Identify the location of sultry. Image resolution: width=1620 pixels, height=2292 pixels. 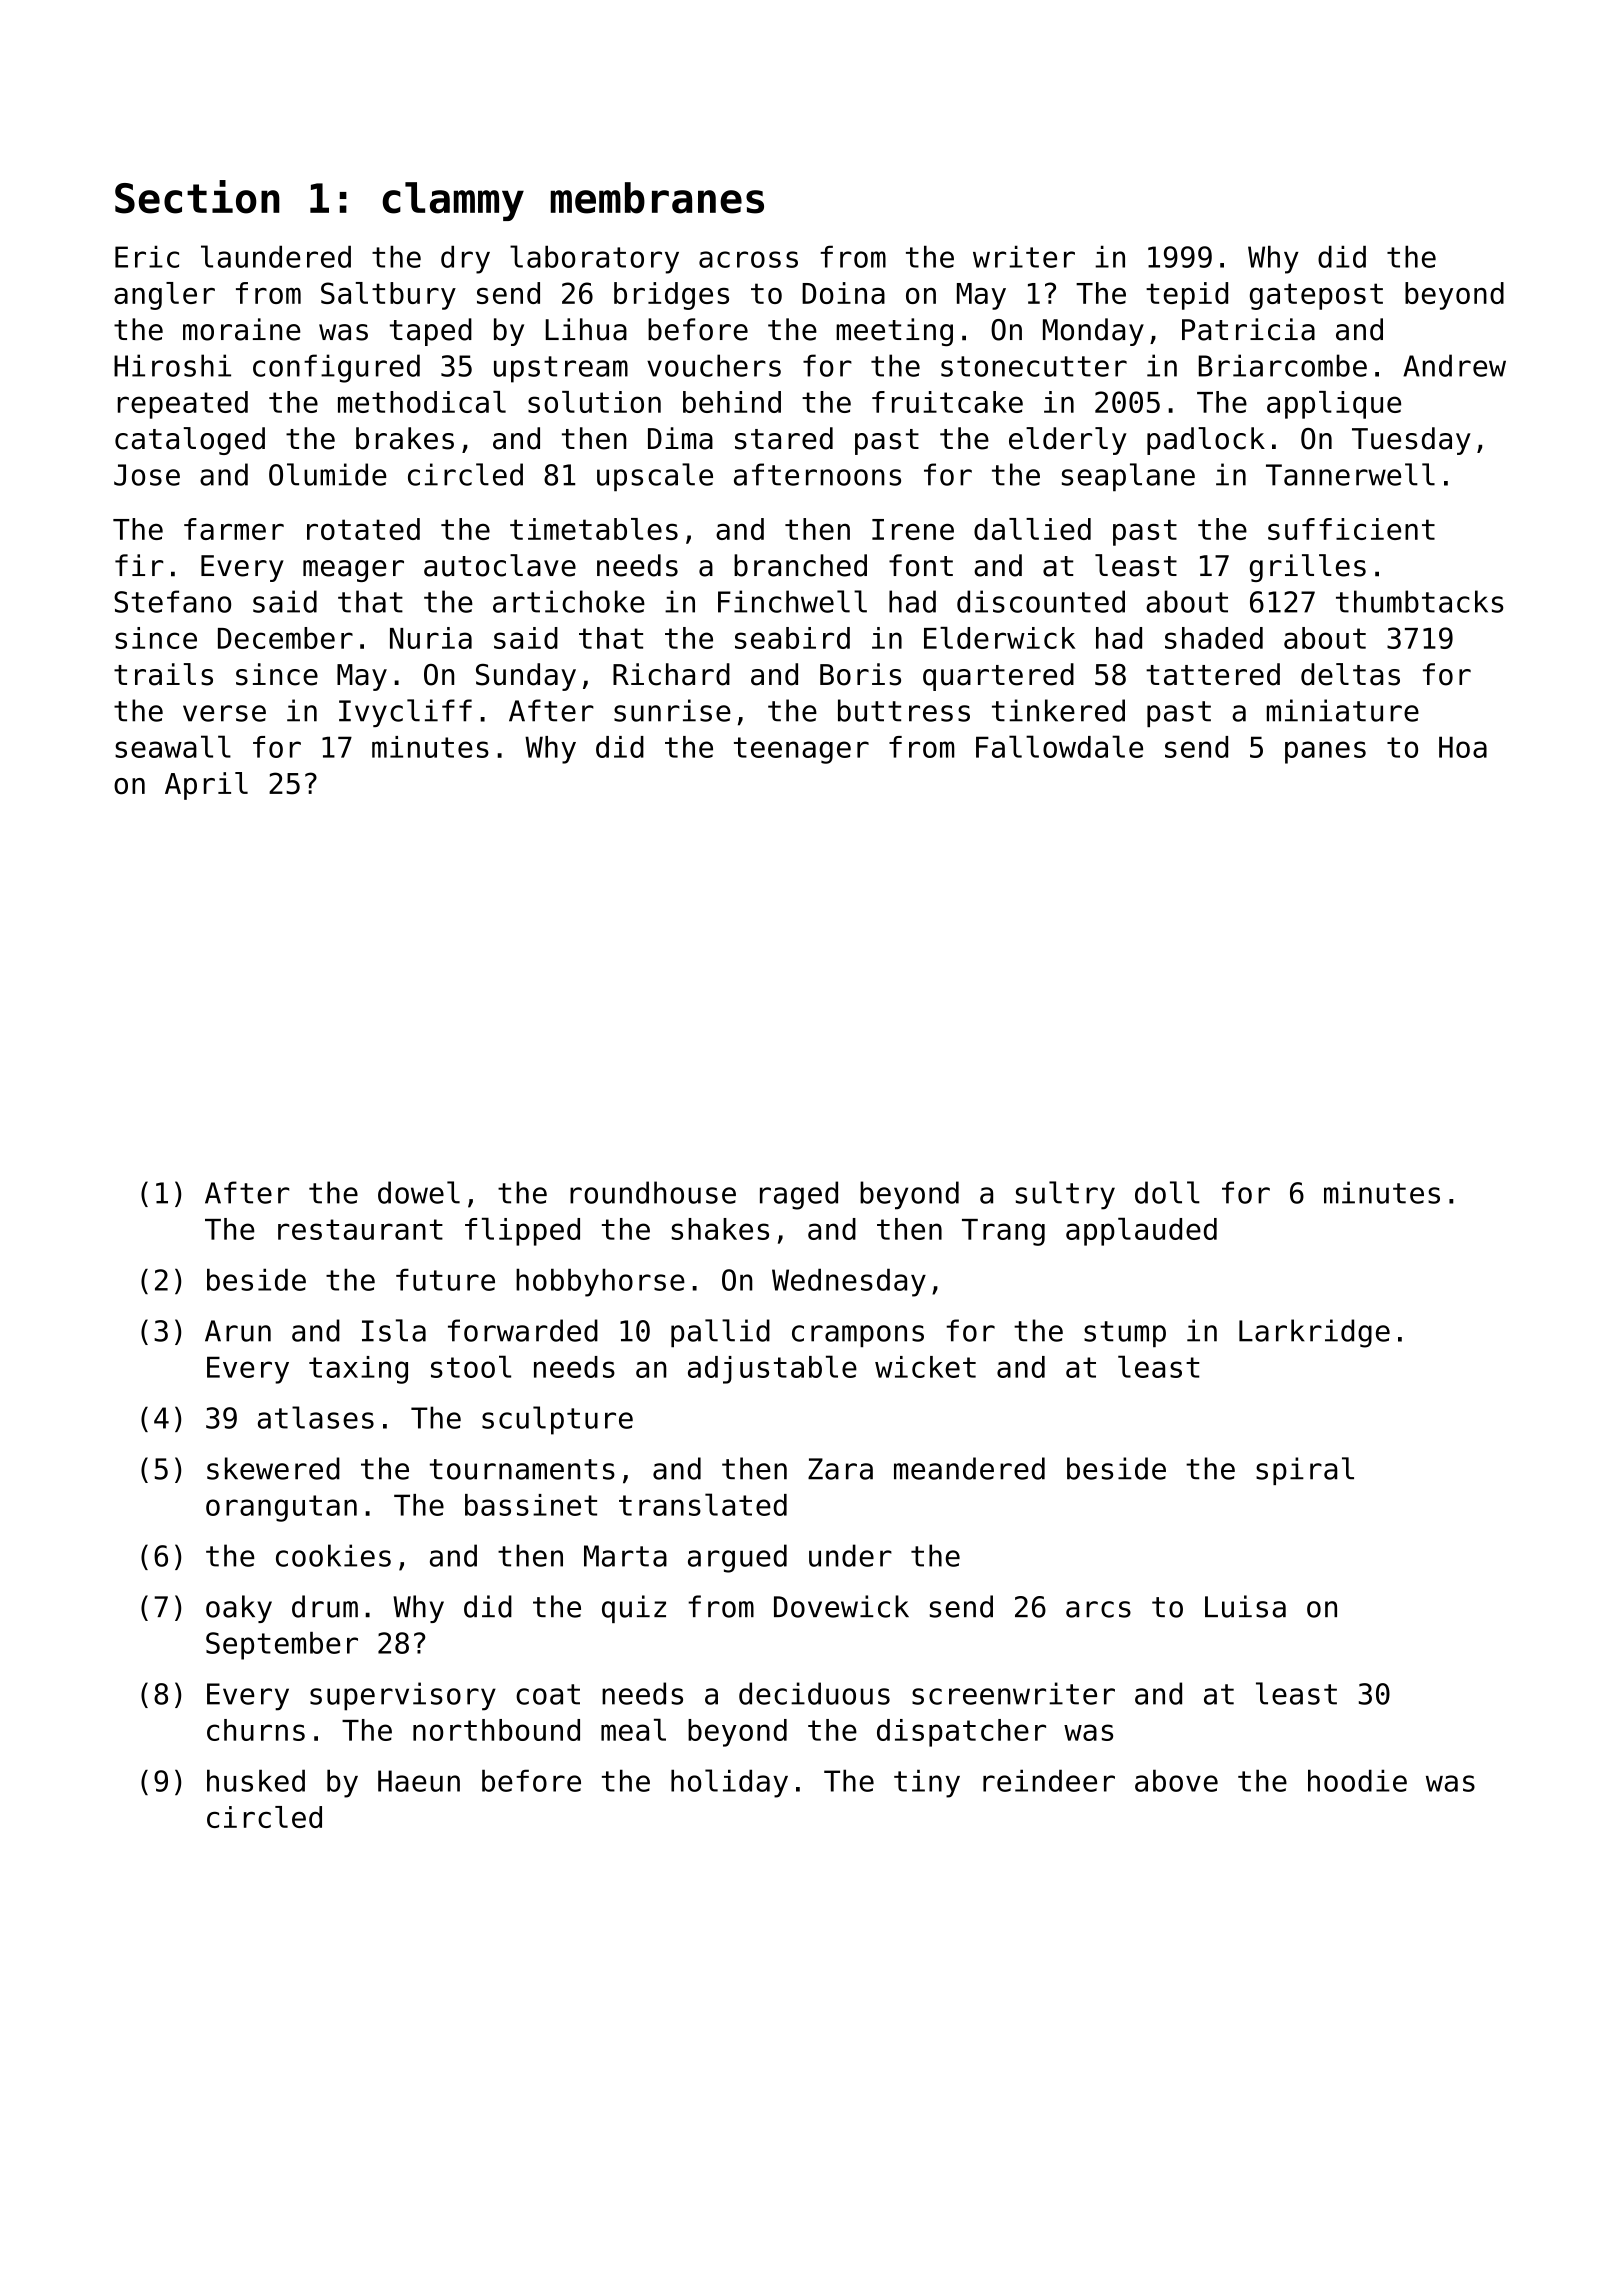
(1065, 1195).
